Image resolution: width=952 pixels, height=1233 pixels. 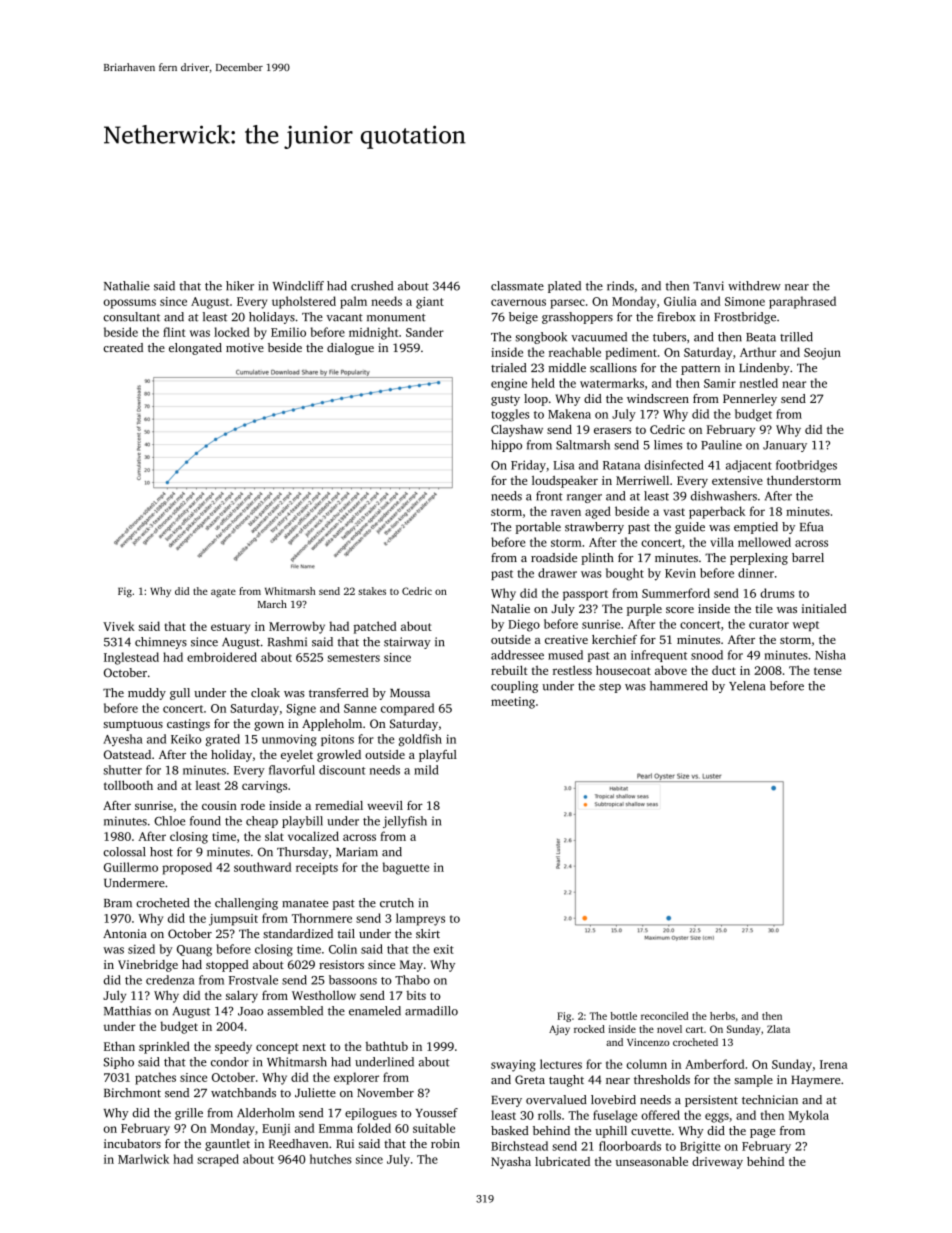 What do you see at coordinates (127, 1011) in the document?
I see `Matthias` at bounding box center [127, 1011].
